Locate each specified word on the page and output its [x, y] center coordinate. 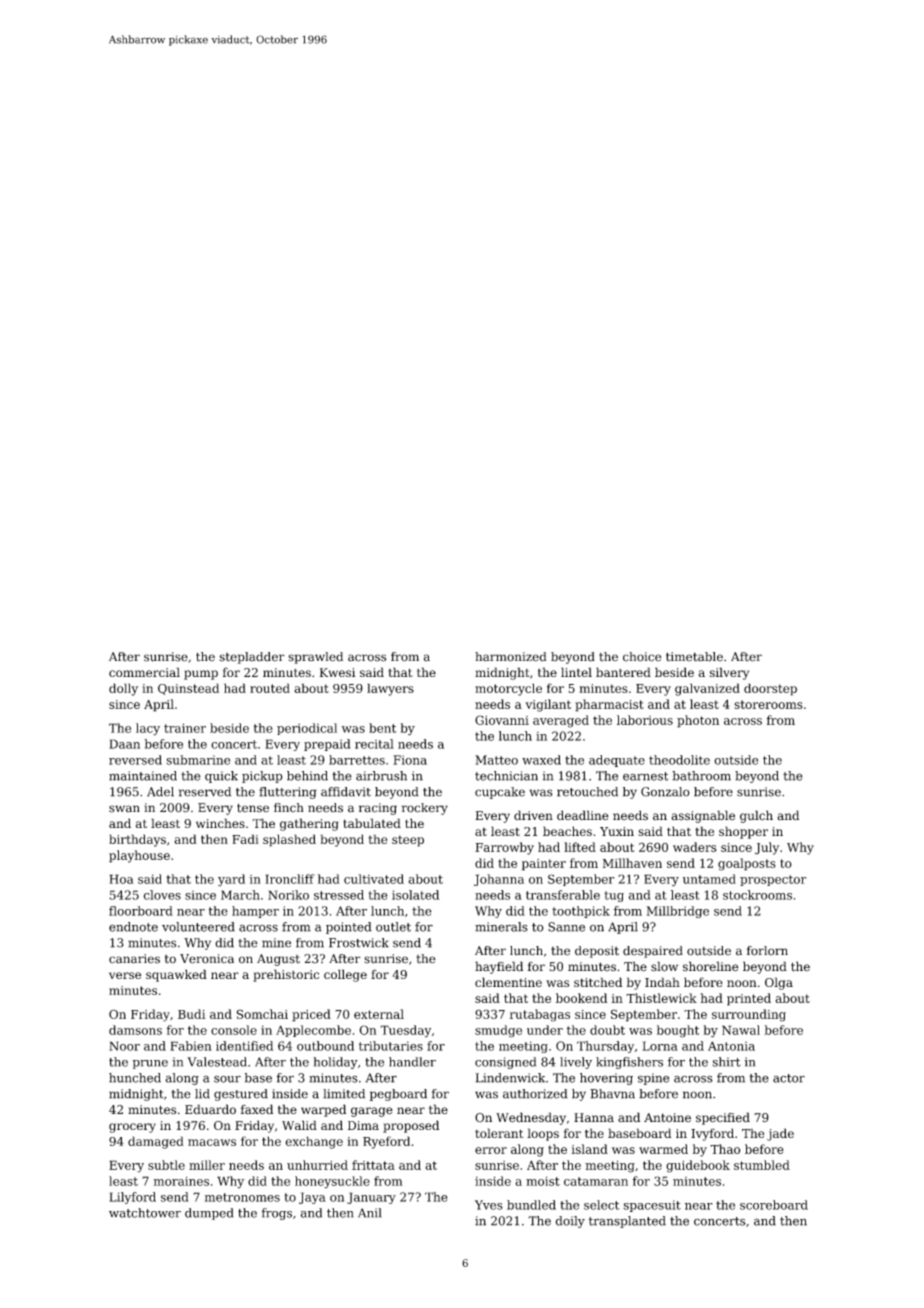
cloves [162, 895]
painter [544, 865]
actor [789, 1078]
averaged [561, 721]
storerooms [768, 704]
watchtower [145, 1213]
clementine [508, 982]
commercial [144, 672]
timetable [694, 657]
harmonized [511, 657]
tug [614, 896]
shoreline [711, 966]
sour [227, 1079]
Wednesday [531, 1118]
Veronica [207, 959]
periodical [307, 729]
